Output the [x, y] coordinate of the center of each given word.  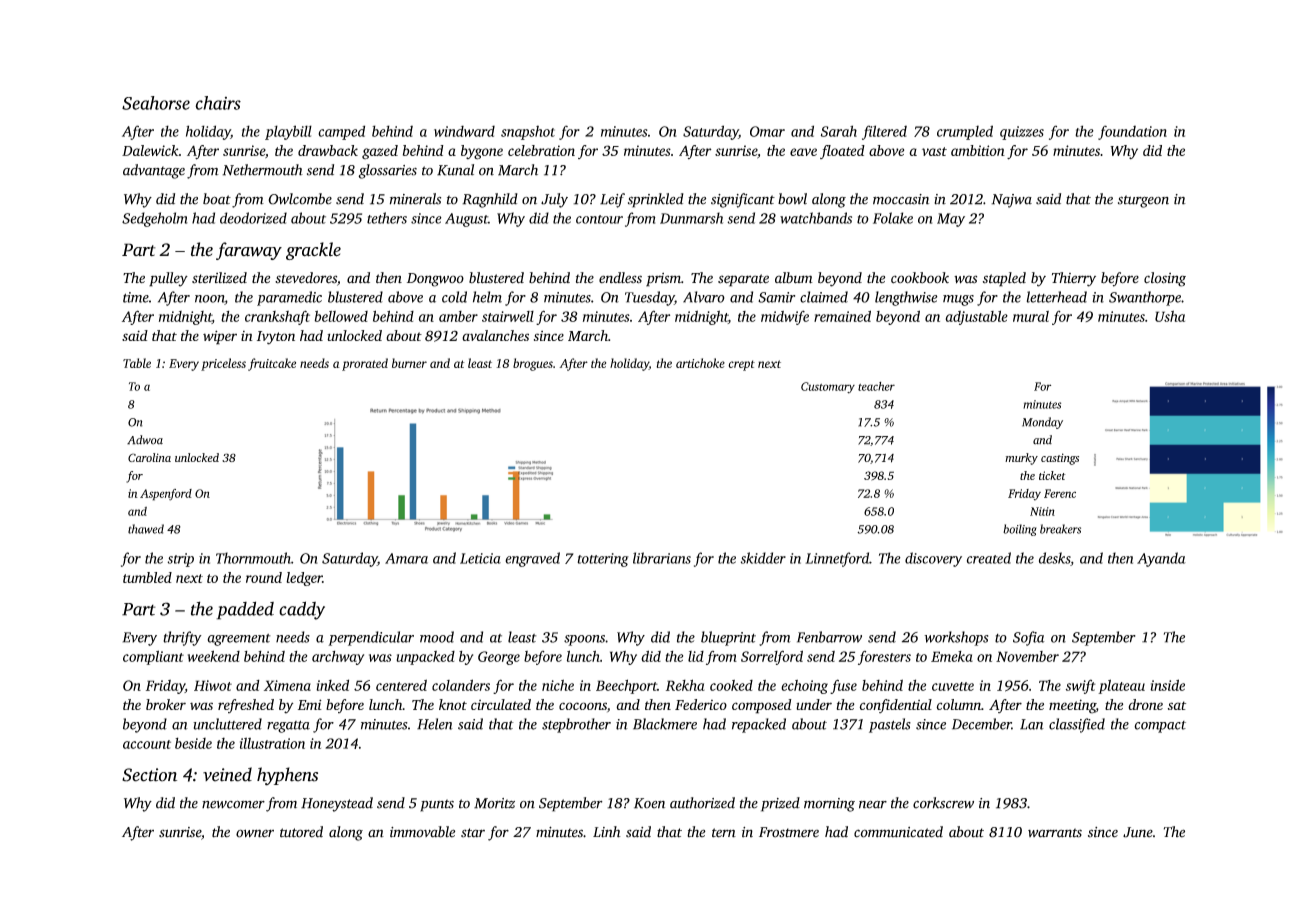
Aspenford [166, 495]
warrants [1055, 833]
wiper [220, 337]
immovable [422, 832]
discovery [933, 559]
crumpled [965, 132]
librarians [662, 558]
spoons [584, 640]
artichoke [700, 363]
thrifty [182, 638]
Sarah [839, 131]
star [473, 833]
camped [341, 132]
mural [1031, 316]
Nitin [1042, 511]
